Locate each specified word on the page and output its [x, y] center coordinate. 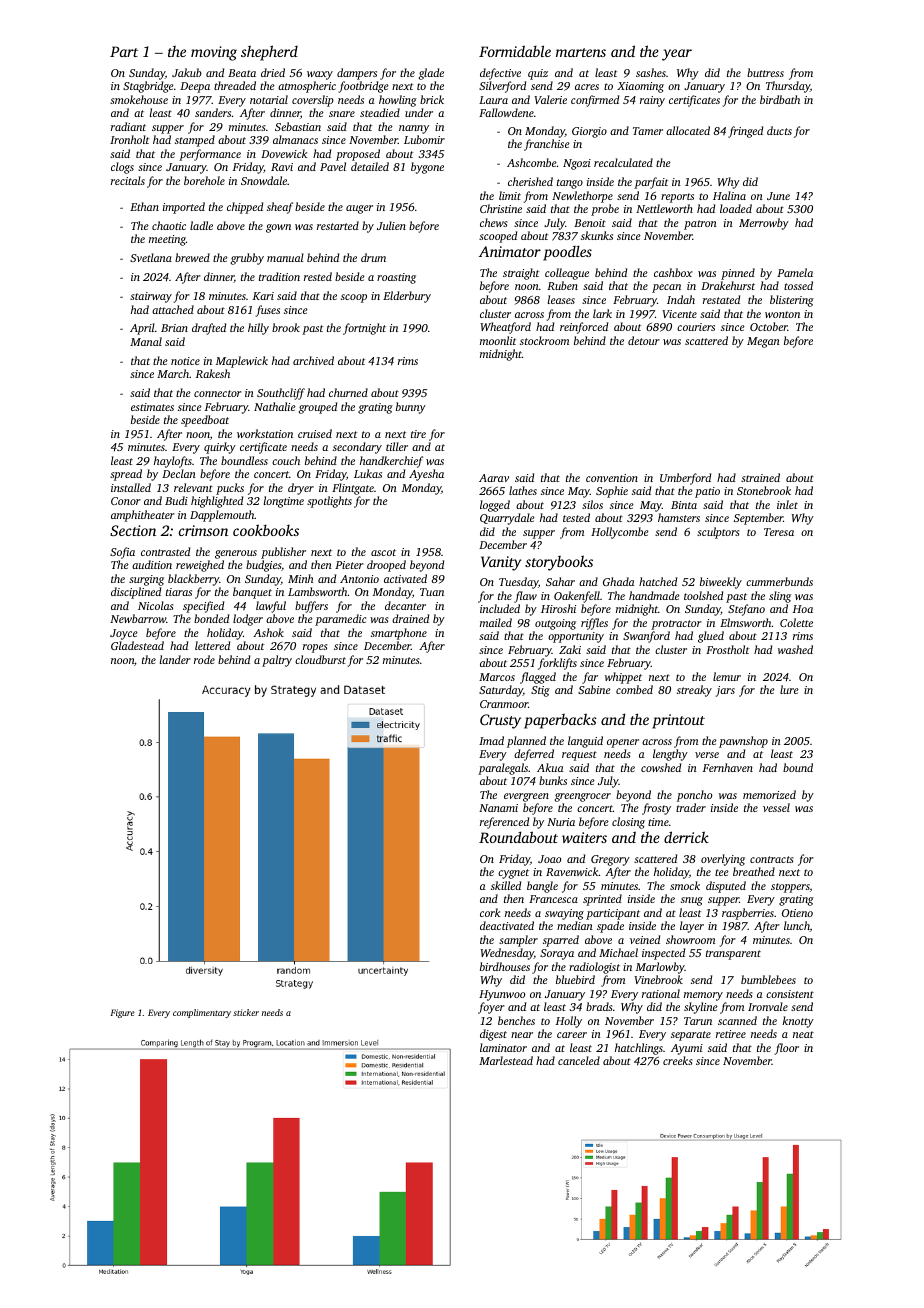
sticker [246, 1012]
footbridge [364, 87]
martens [581, 52]
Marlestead [506, 1060]
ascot [383, 552]
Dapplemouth [222, 516]
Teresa [779, 532]
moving [214, 53]
